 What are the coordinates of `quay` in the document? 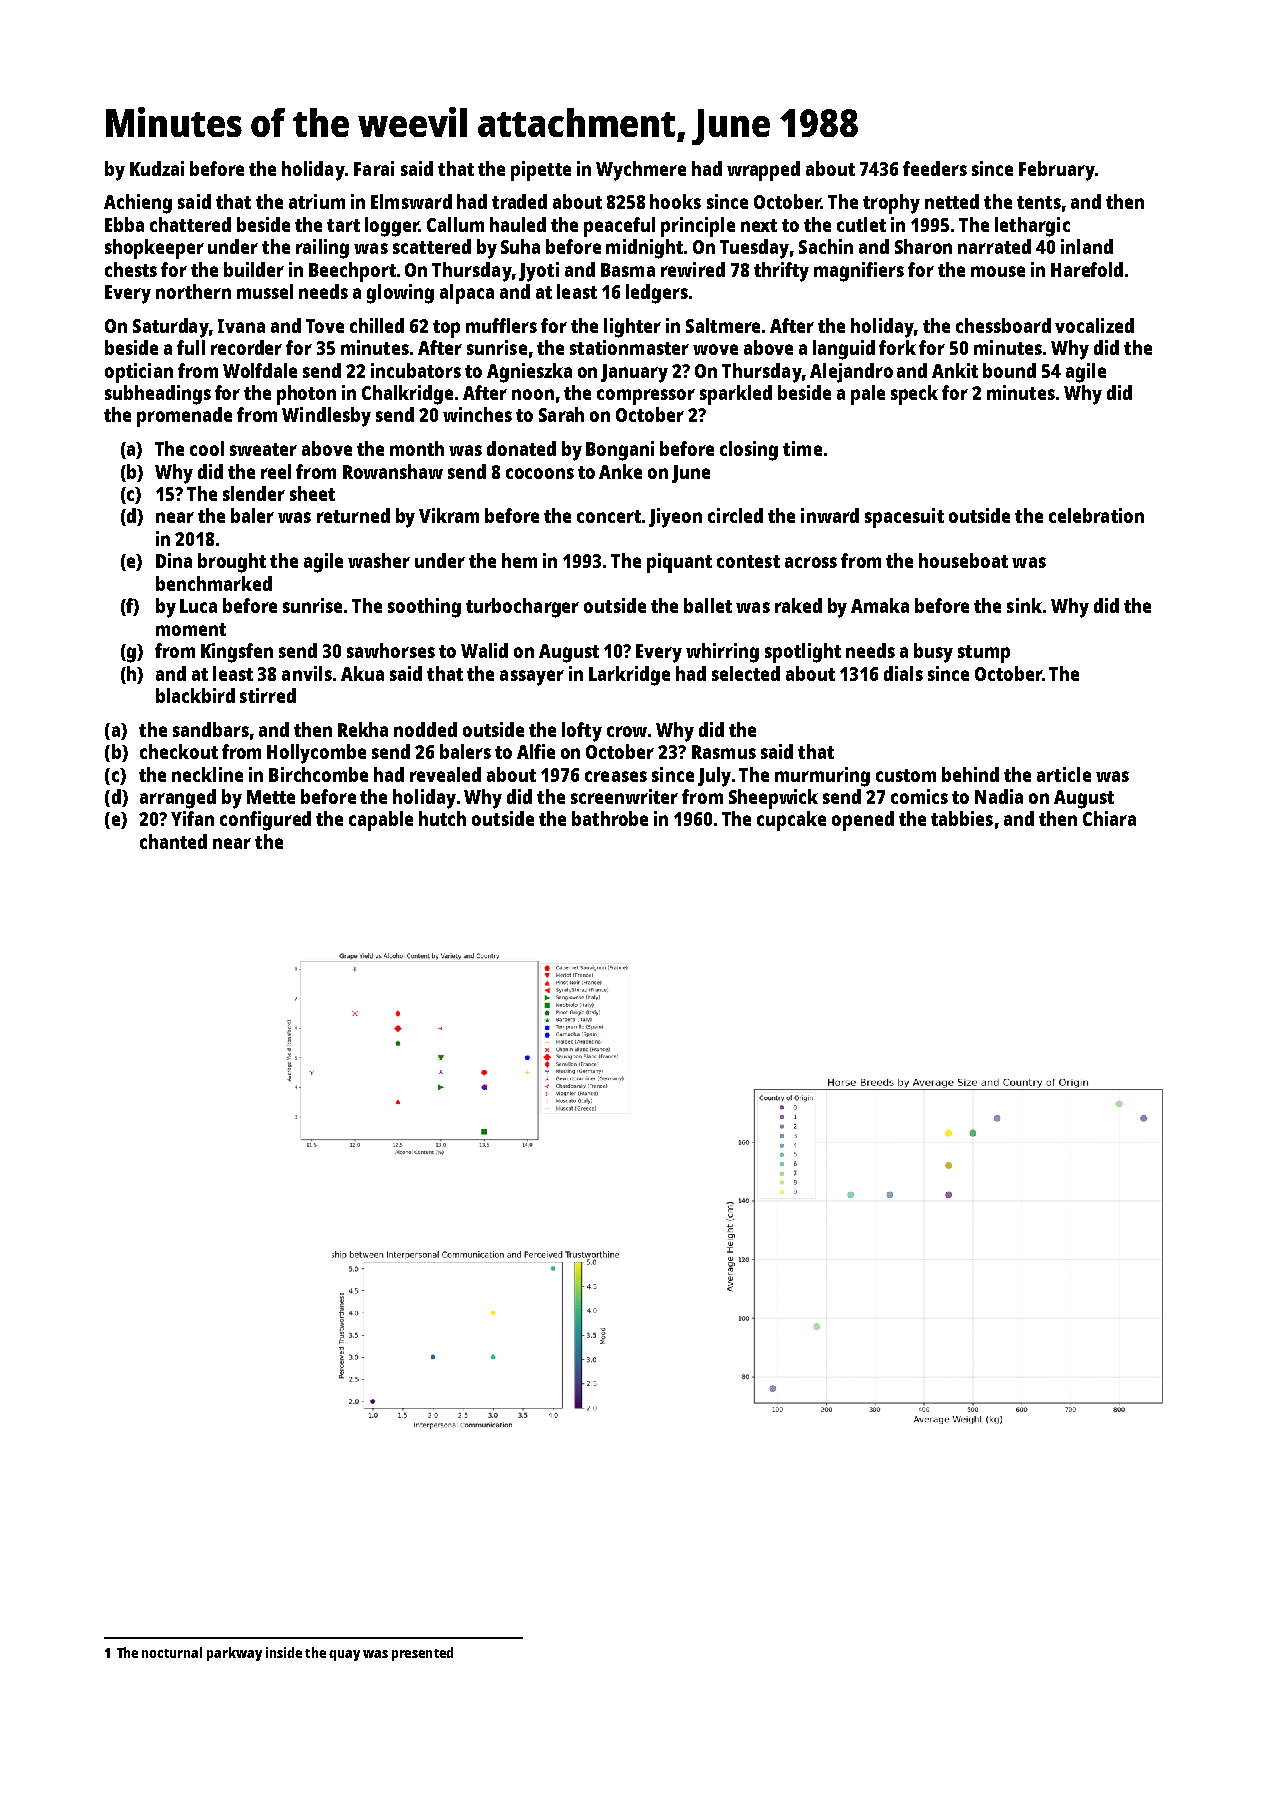 It's located at (344, 1655).
